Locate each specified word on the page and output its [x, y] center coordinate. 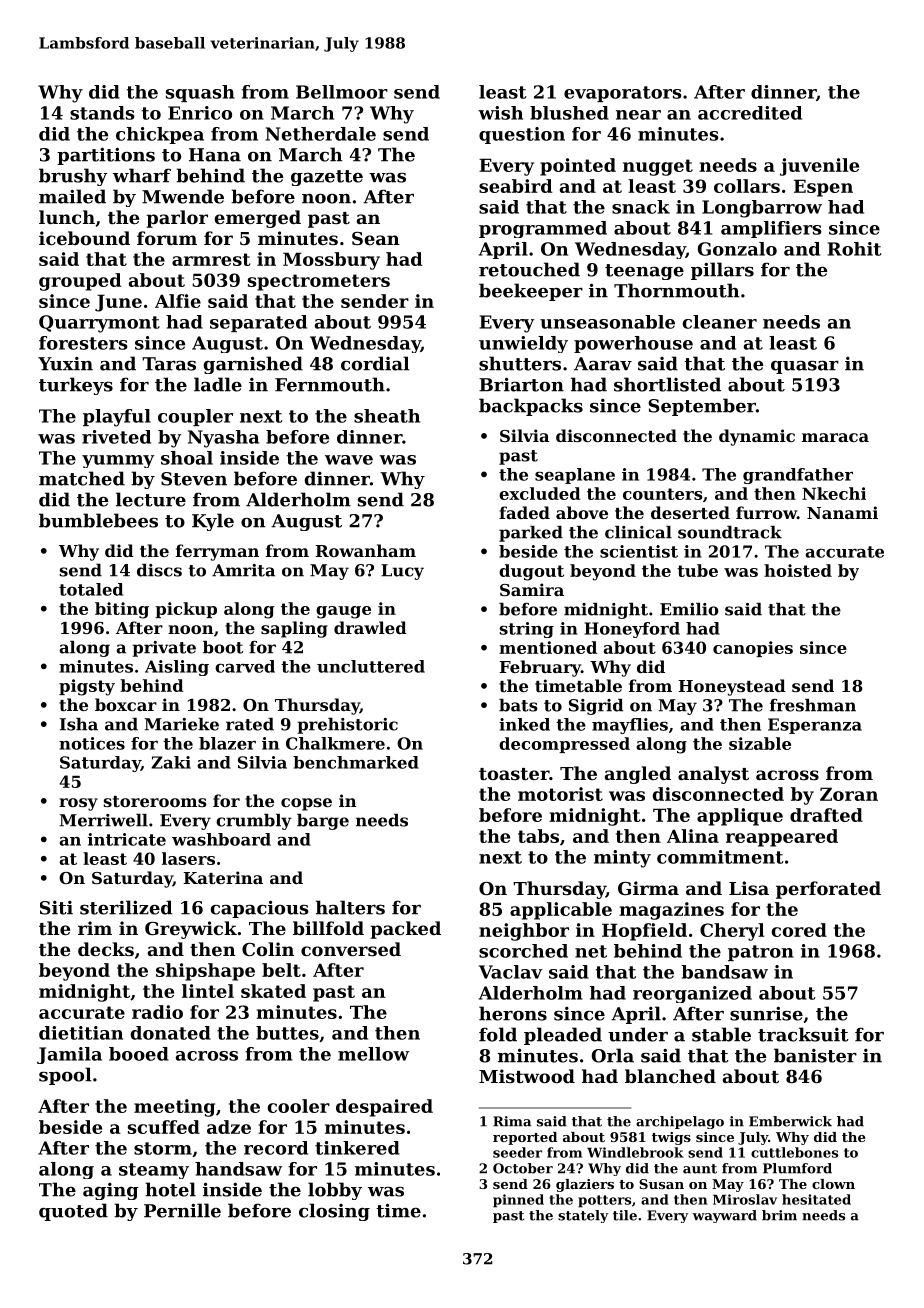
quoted [73, 1212]
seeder [517, 1152]
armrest [211, 259]
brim [779, 1215]
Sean [376, 238]
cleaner [720, 322]
